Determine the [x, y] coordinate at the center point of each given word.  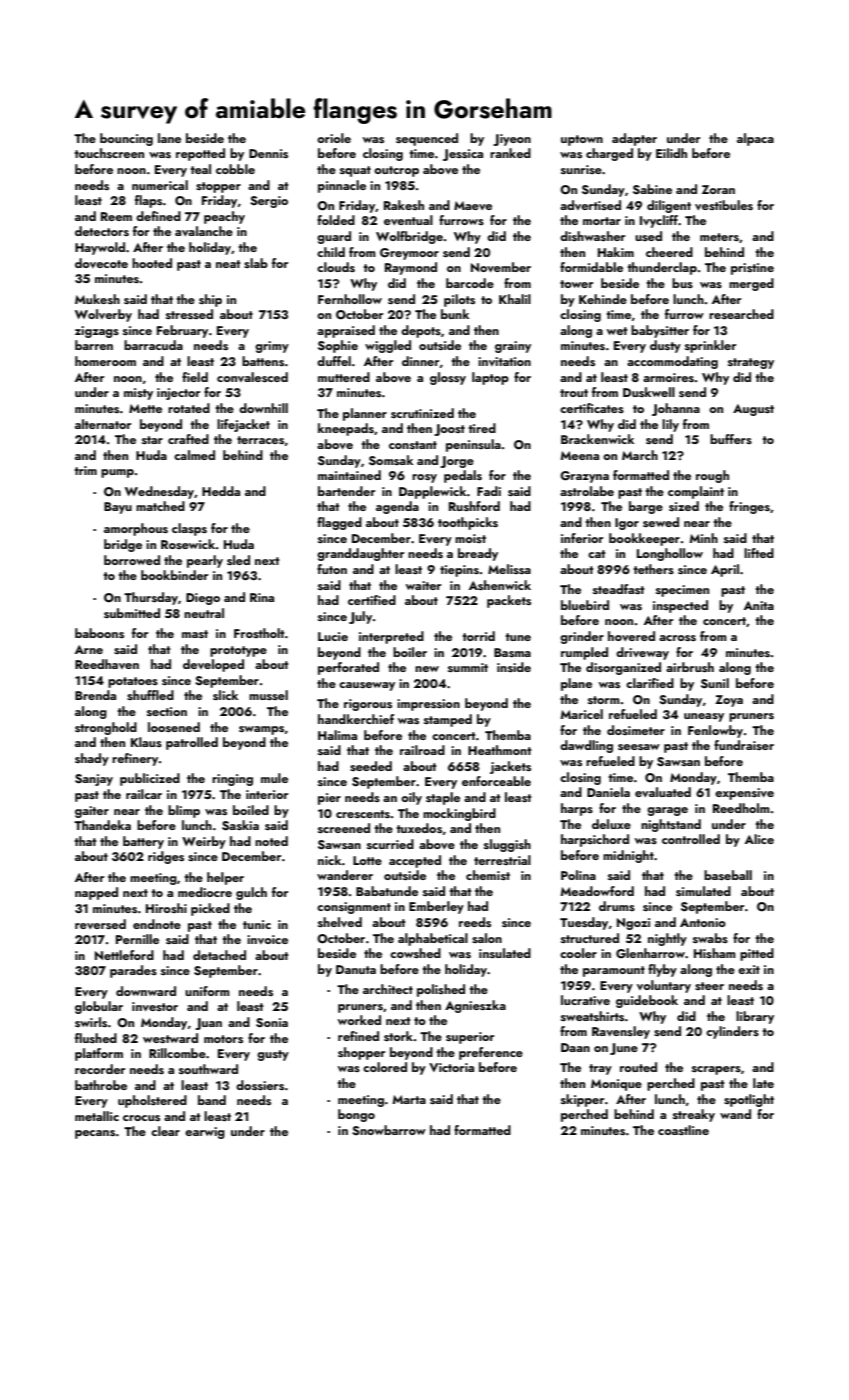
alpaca [755, 139]
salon [487, 938]
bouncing [126, 139]
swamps [261, 730]
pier [329, 799]
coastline [683, 1130]
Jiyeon [512, 140]
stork [398, 1036]
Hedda [221, 491]
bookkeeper [644, 539]
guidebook [647, 1001]
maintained [349, 475]
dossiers [260, 1085]
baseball [728, 875]
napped [96, 893]
